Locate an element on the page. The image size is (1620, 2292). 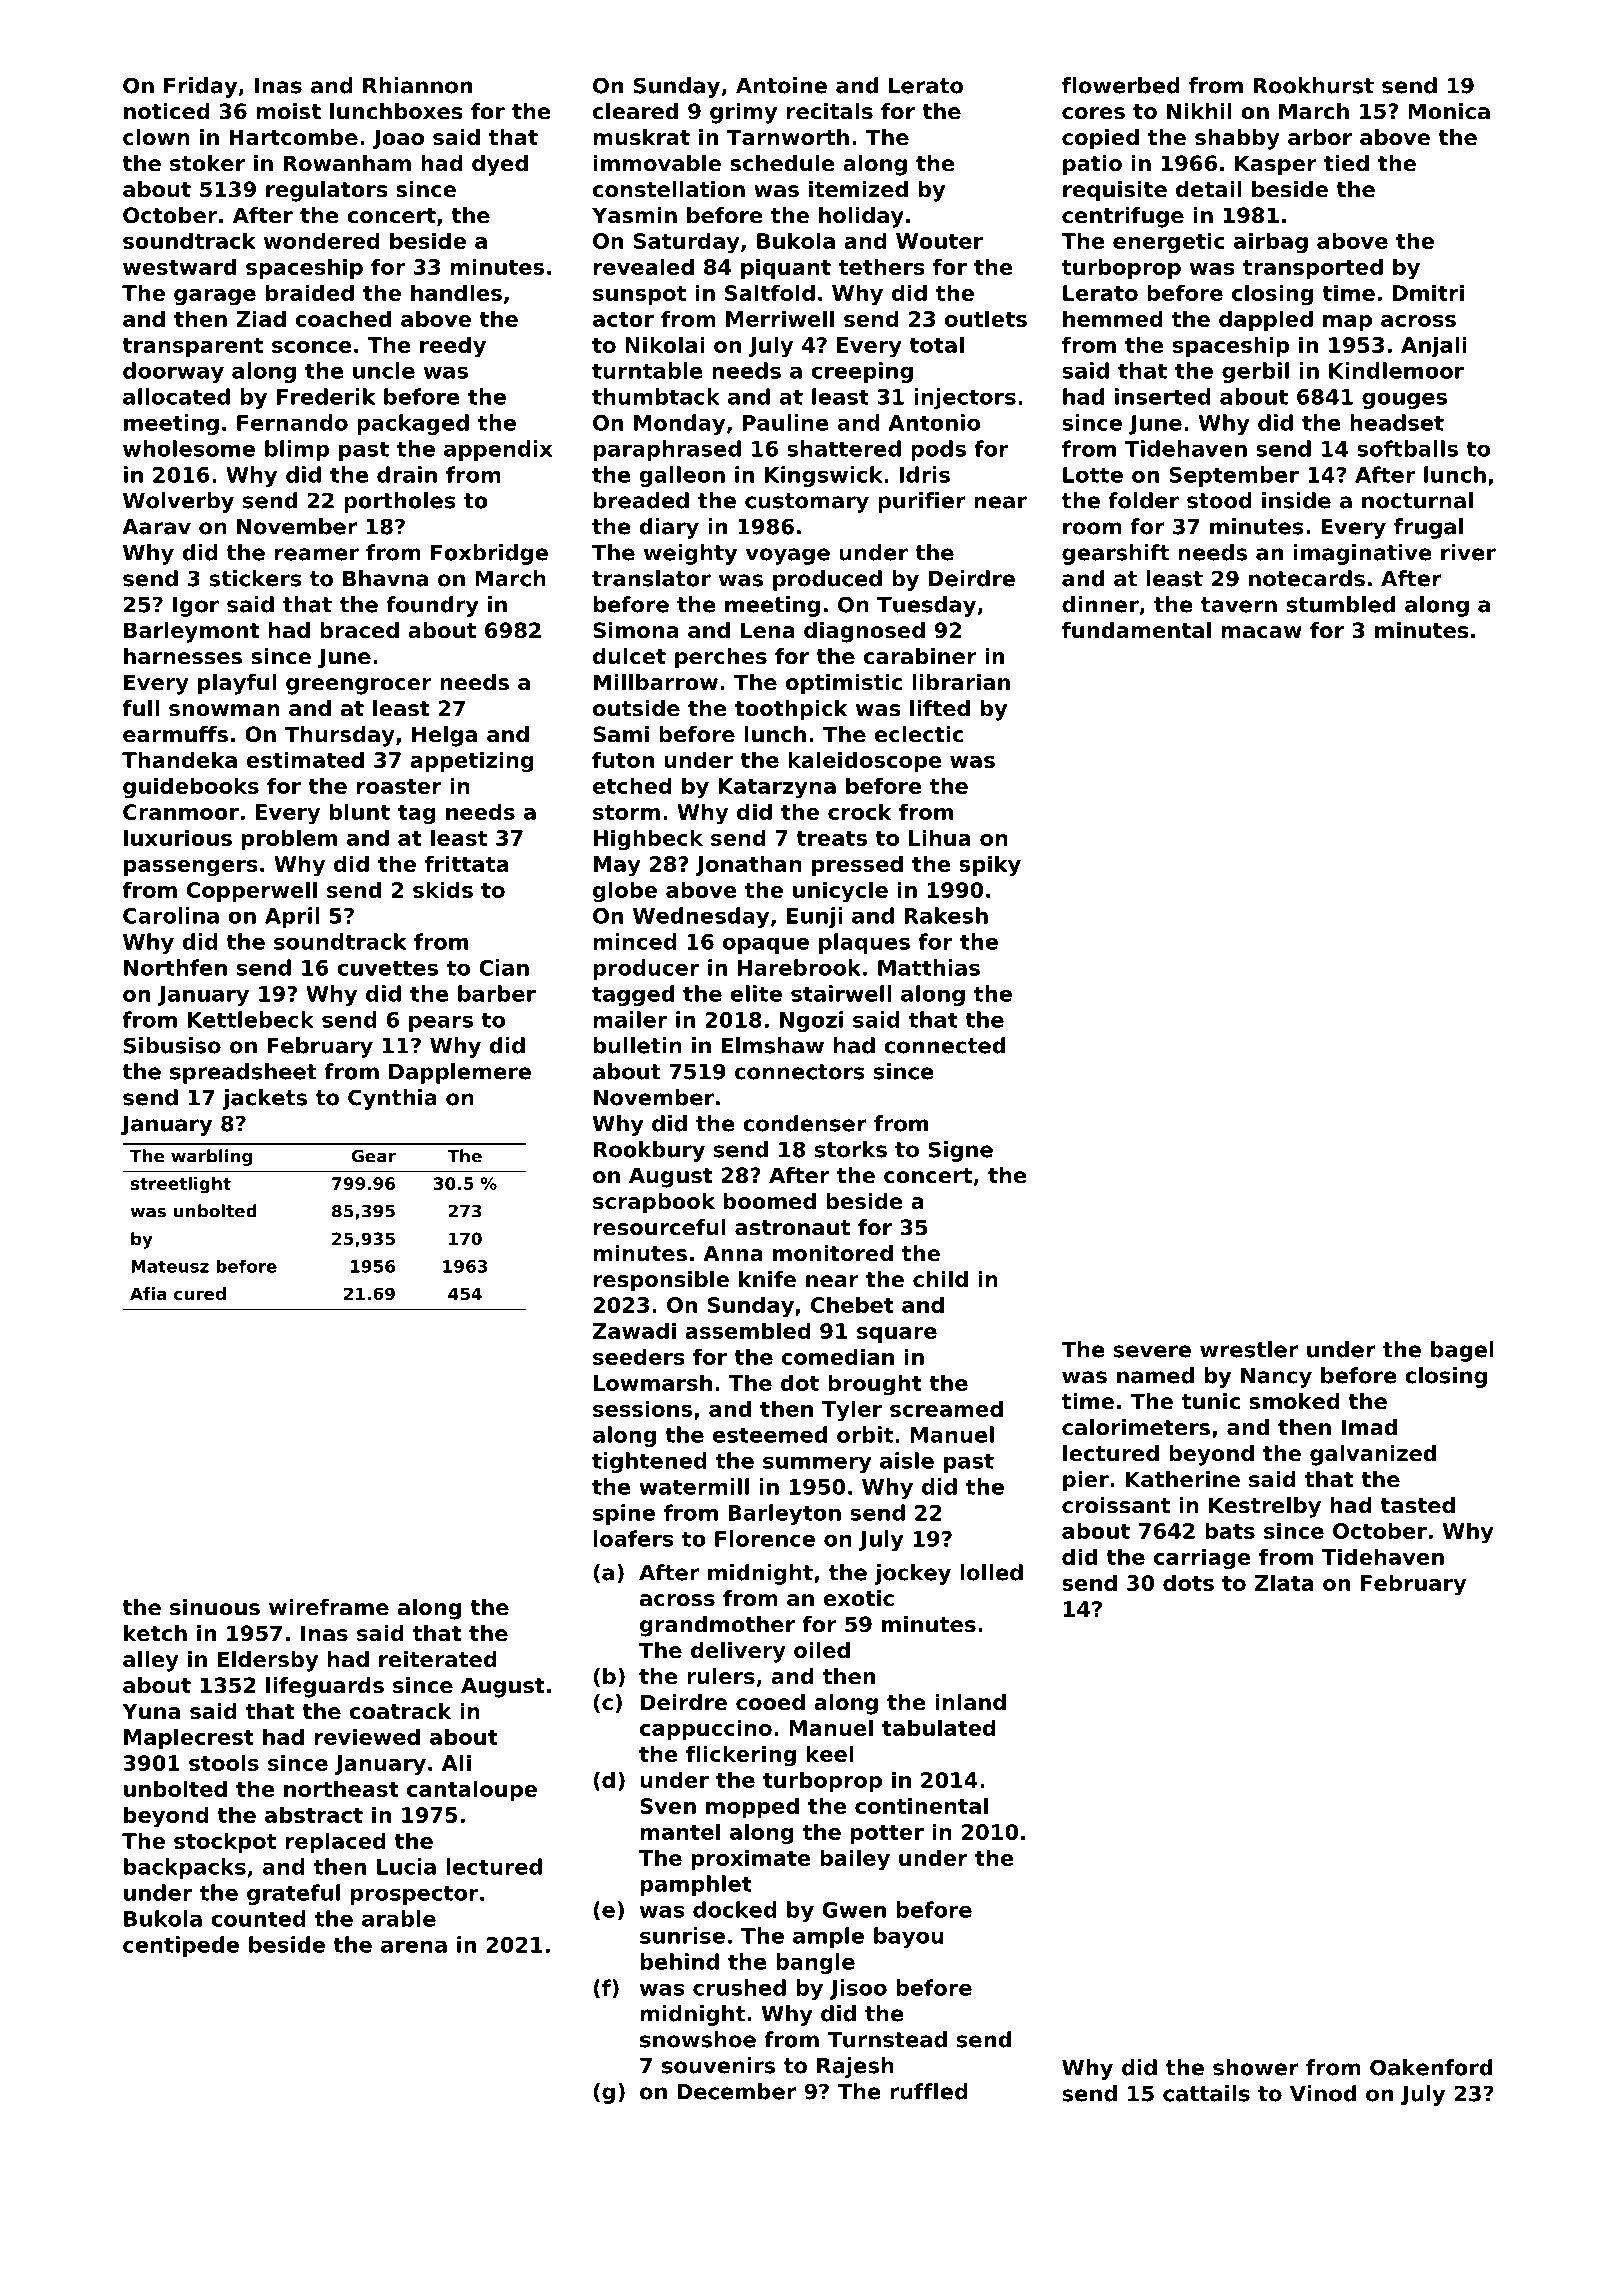
ruffled is located at coordinates (929, 2091).
